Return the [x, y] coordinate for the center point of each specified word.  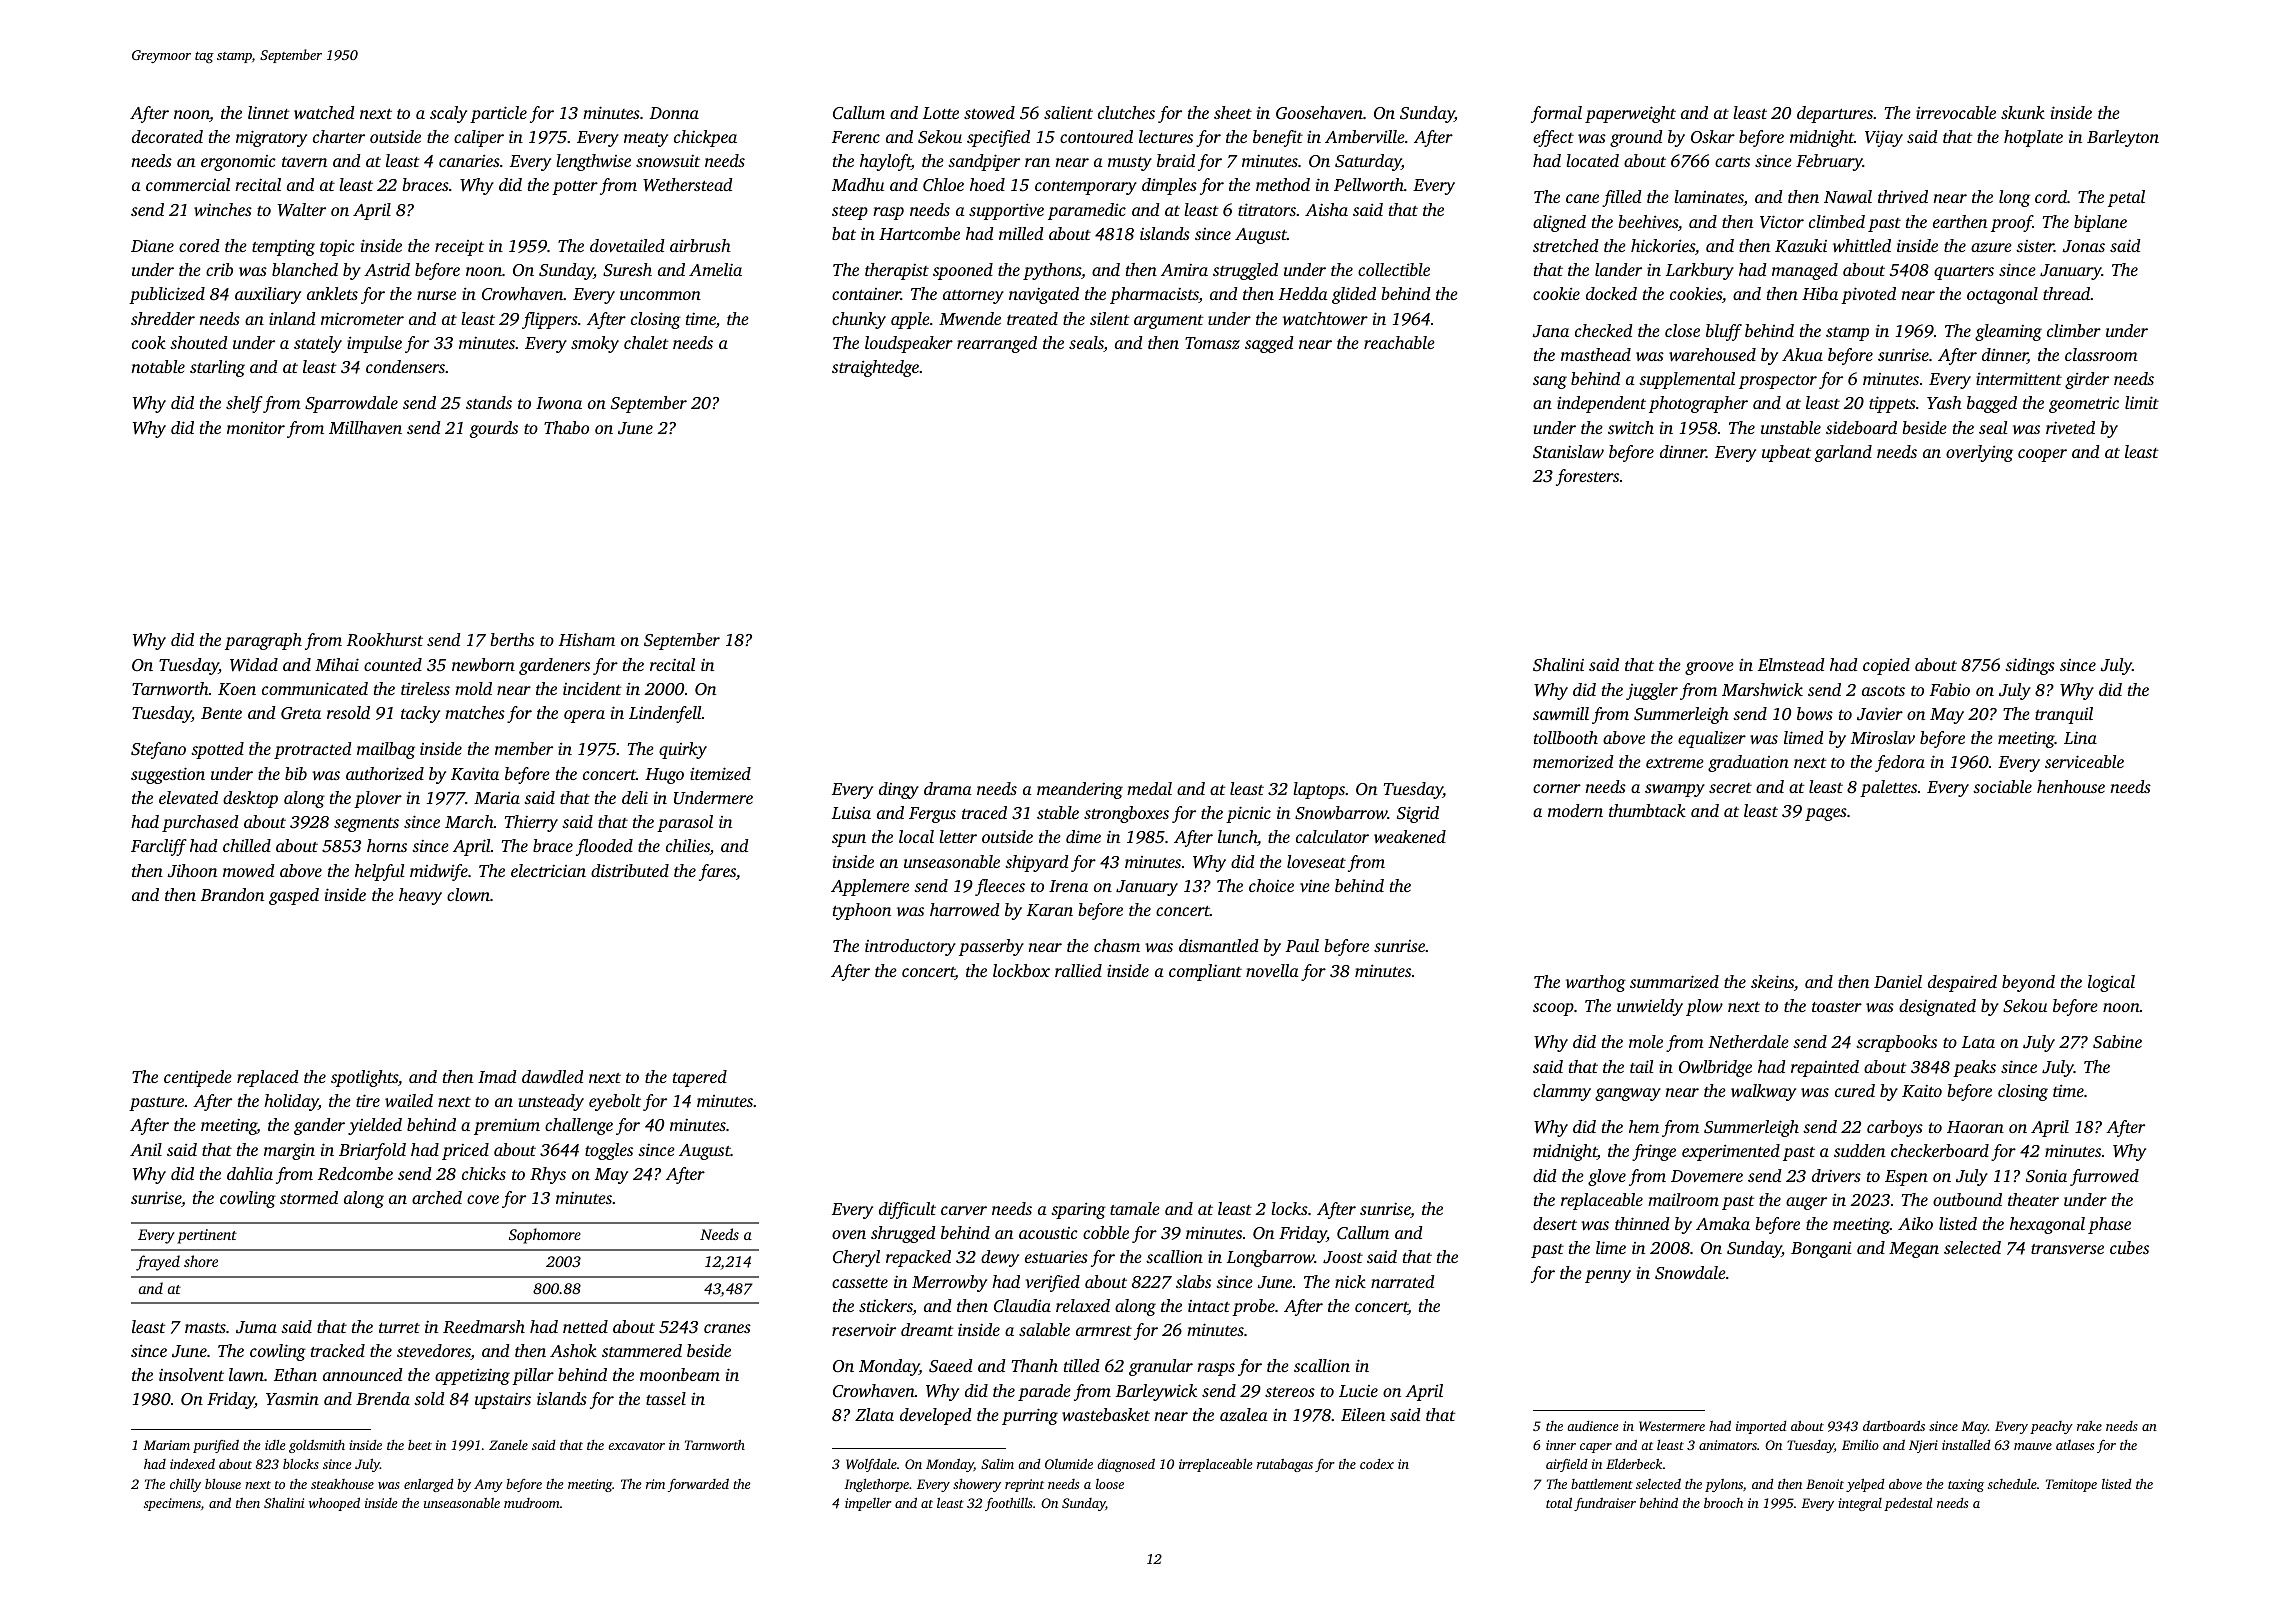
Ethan [295, 1374]
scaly [448, 114]
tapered [700, 1078]
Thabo [566, 427]
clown [468, 894]
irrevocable [1956, 112]
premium [507, 1127]
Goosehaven [1319, 113]
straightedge [875, 368]
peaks [1974, 1068]
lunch [1237, 836]
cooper [2042, 455]
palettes [1888, 788]
